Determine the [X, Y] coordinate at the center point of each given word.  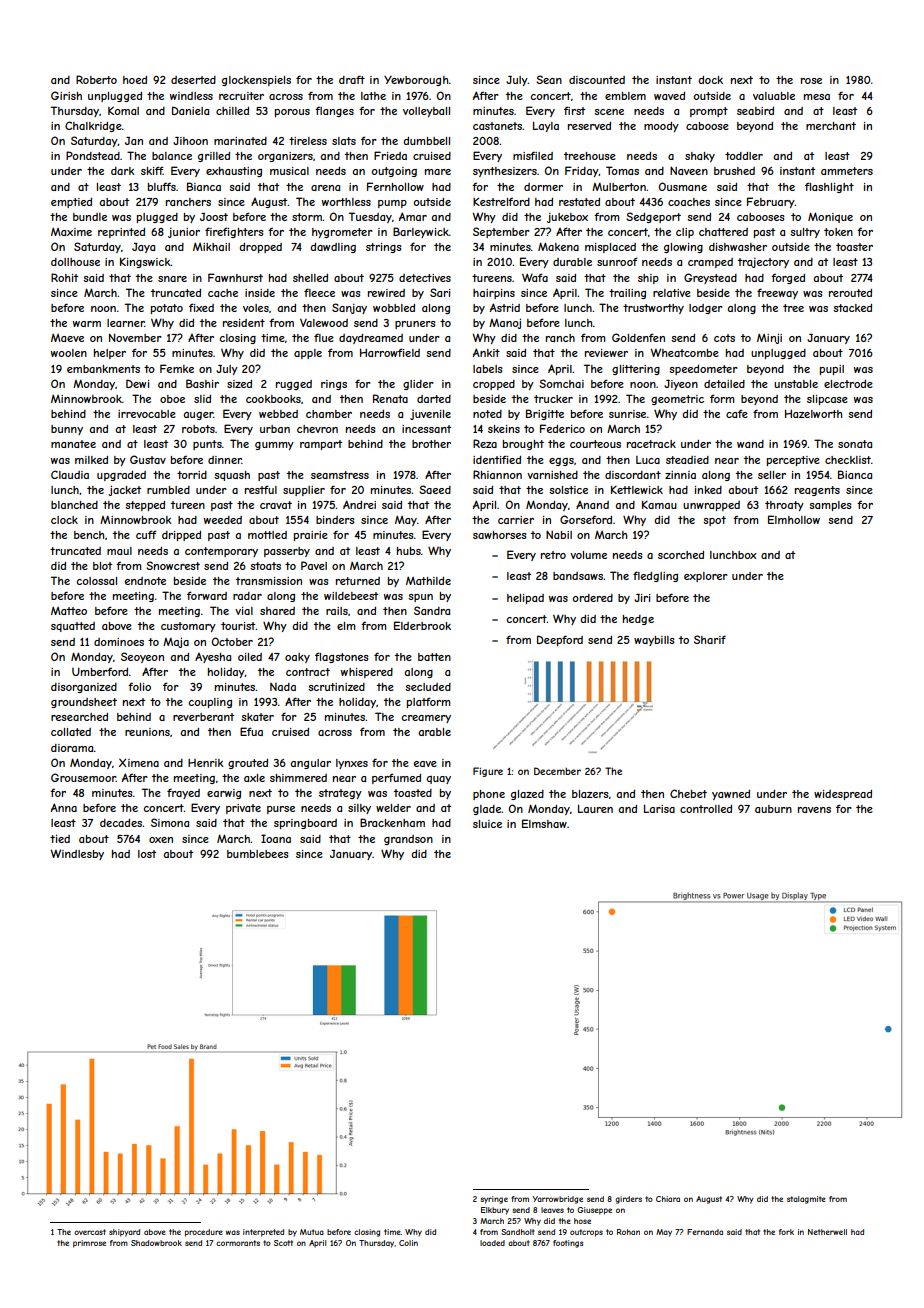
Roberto [96, 79]
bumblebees [258, 854]
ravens [814, 810]
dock [710, 80]
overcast [90, 1232]
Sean [549, 79]
